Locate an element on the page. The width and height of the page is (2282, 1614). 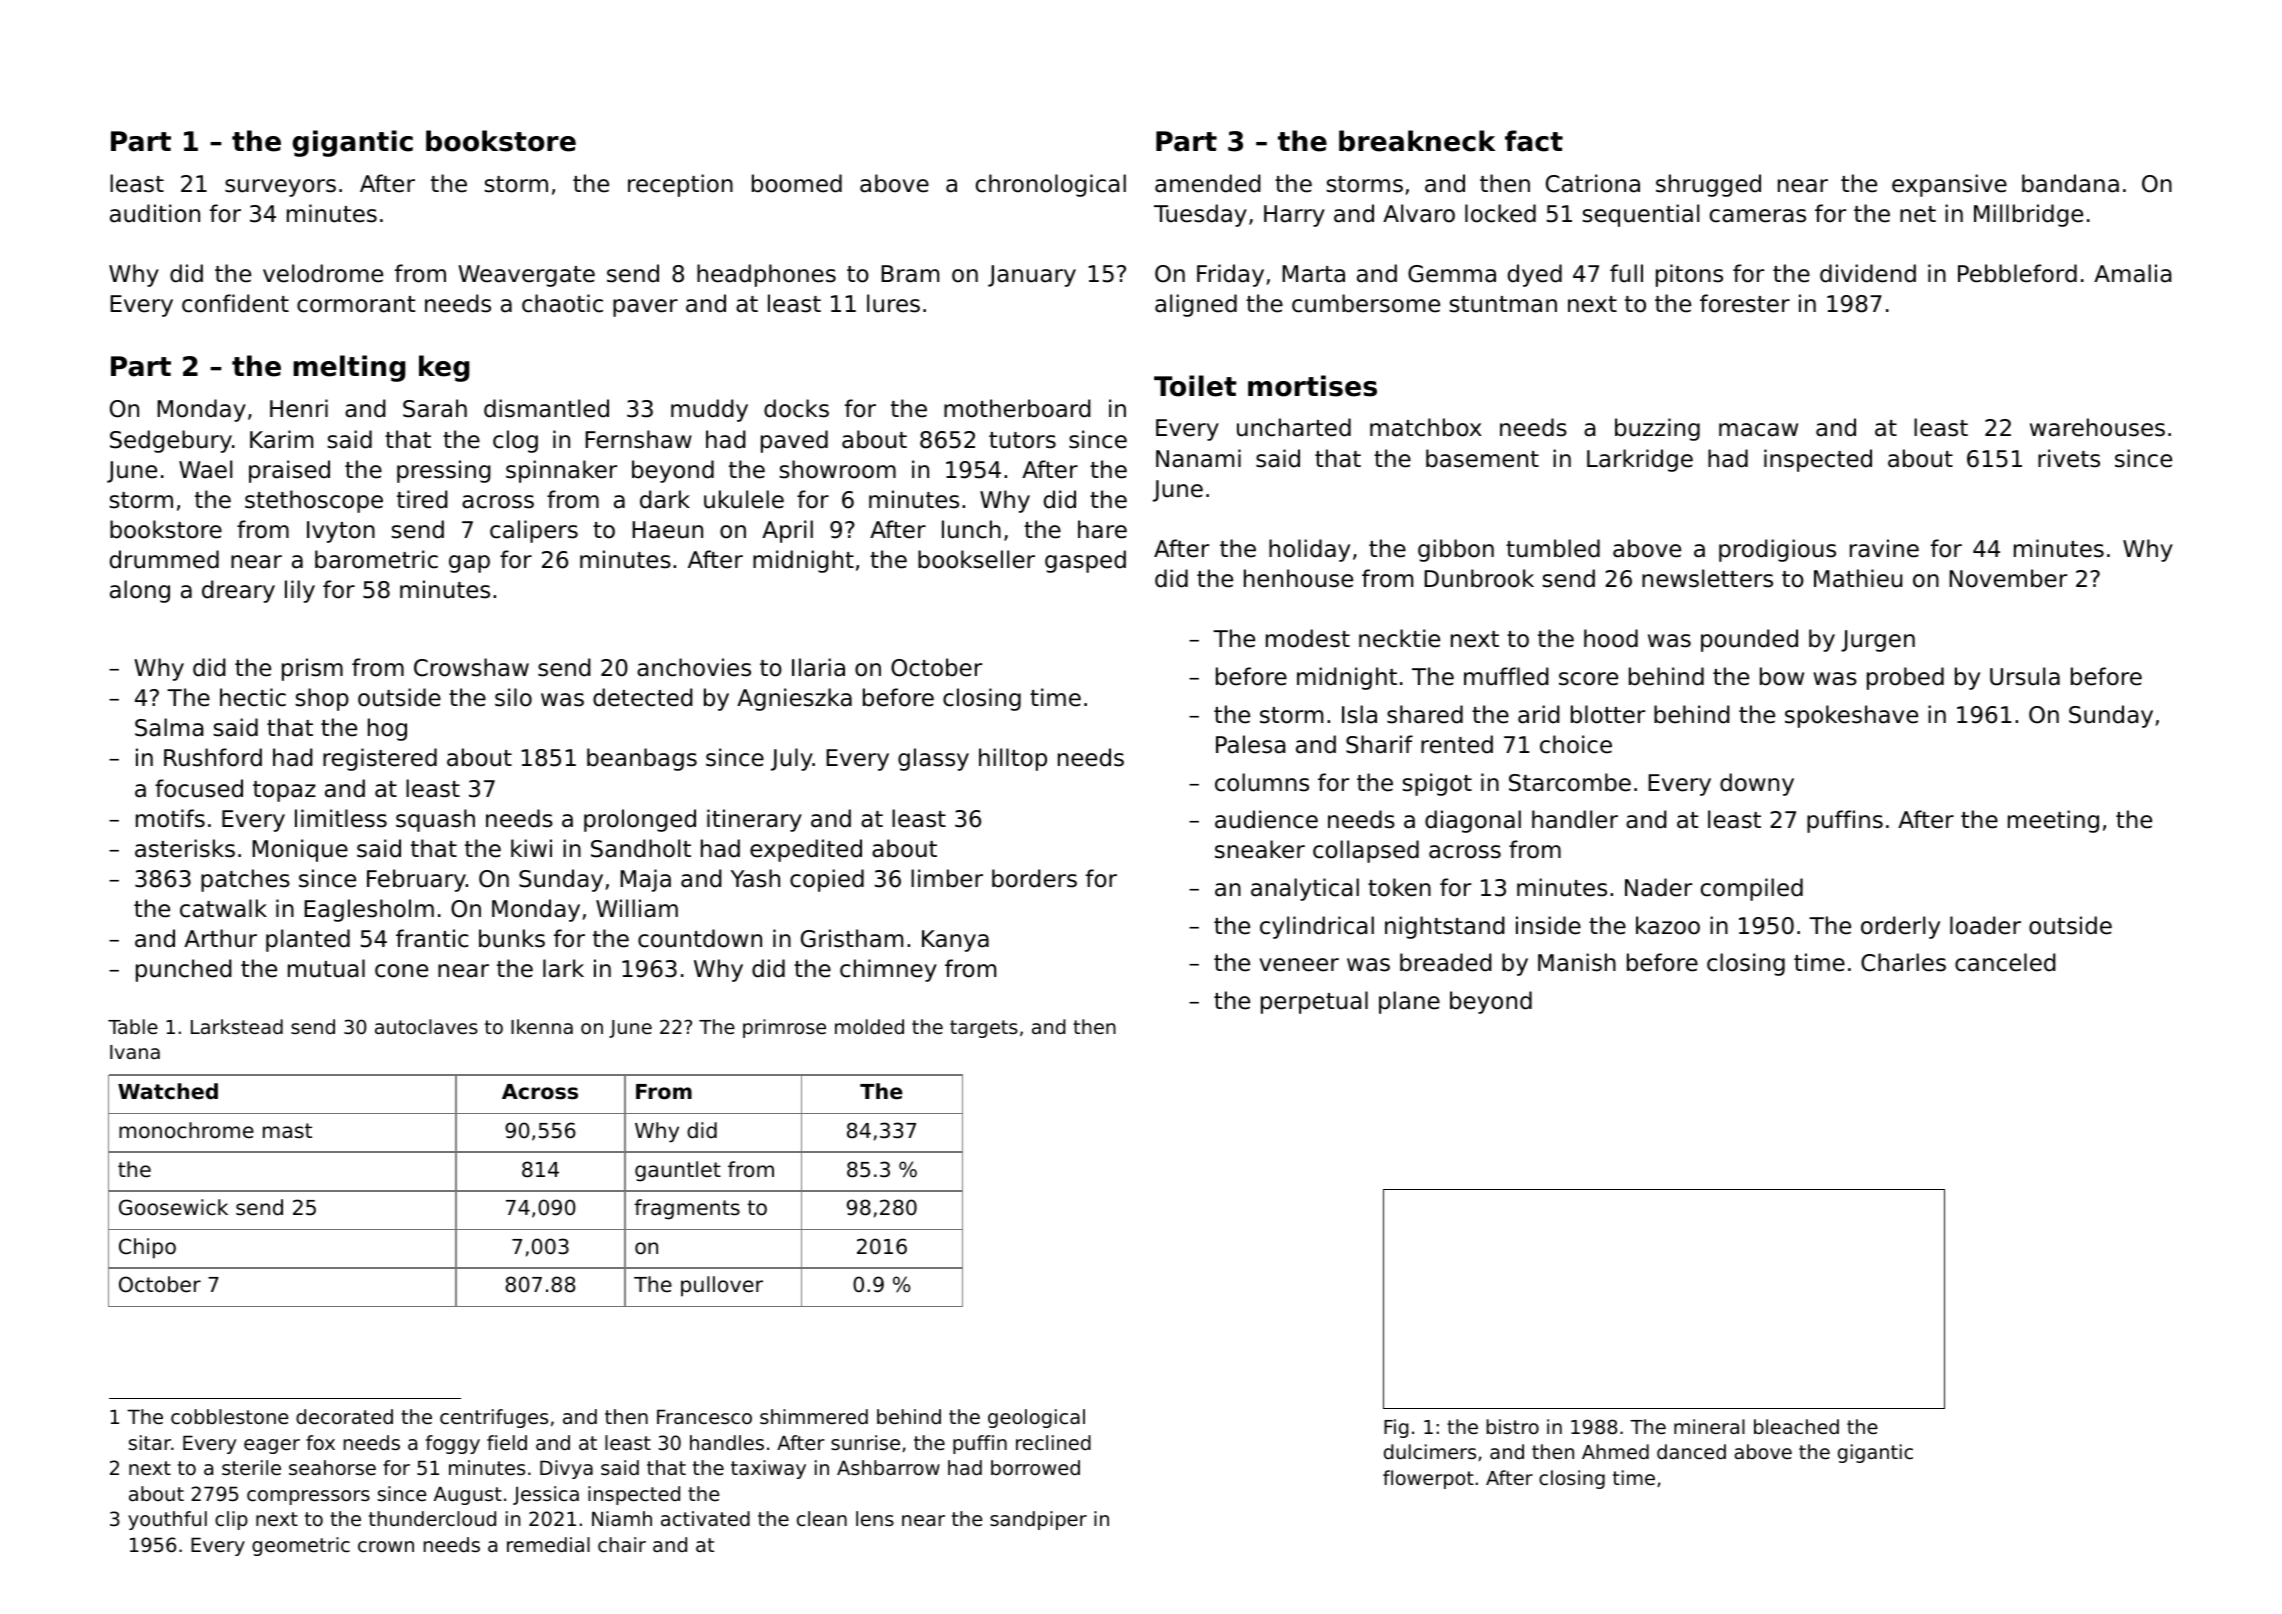
Ilaria is located at coordinates (818, 667).
